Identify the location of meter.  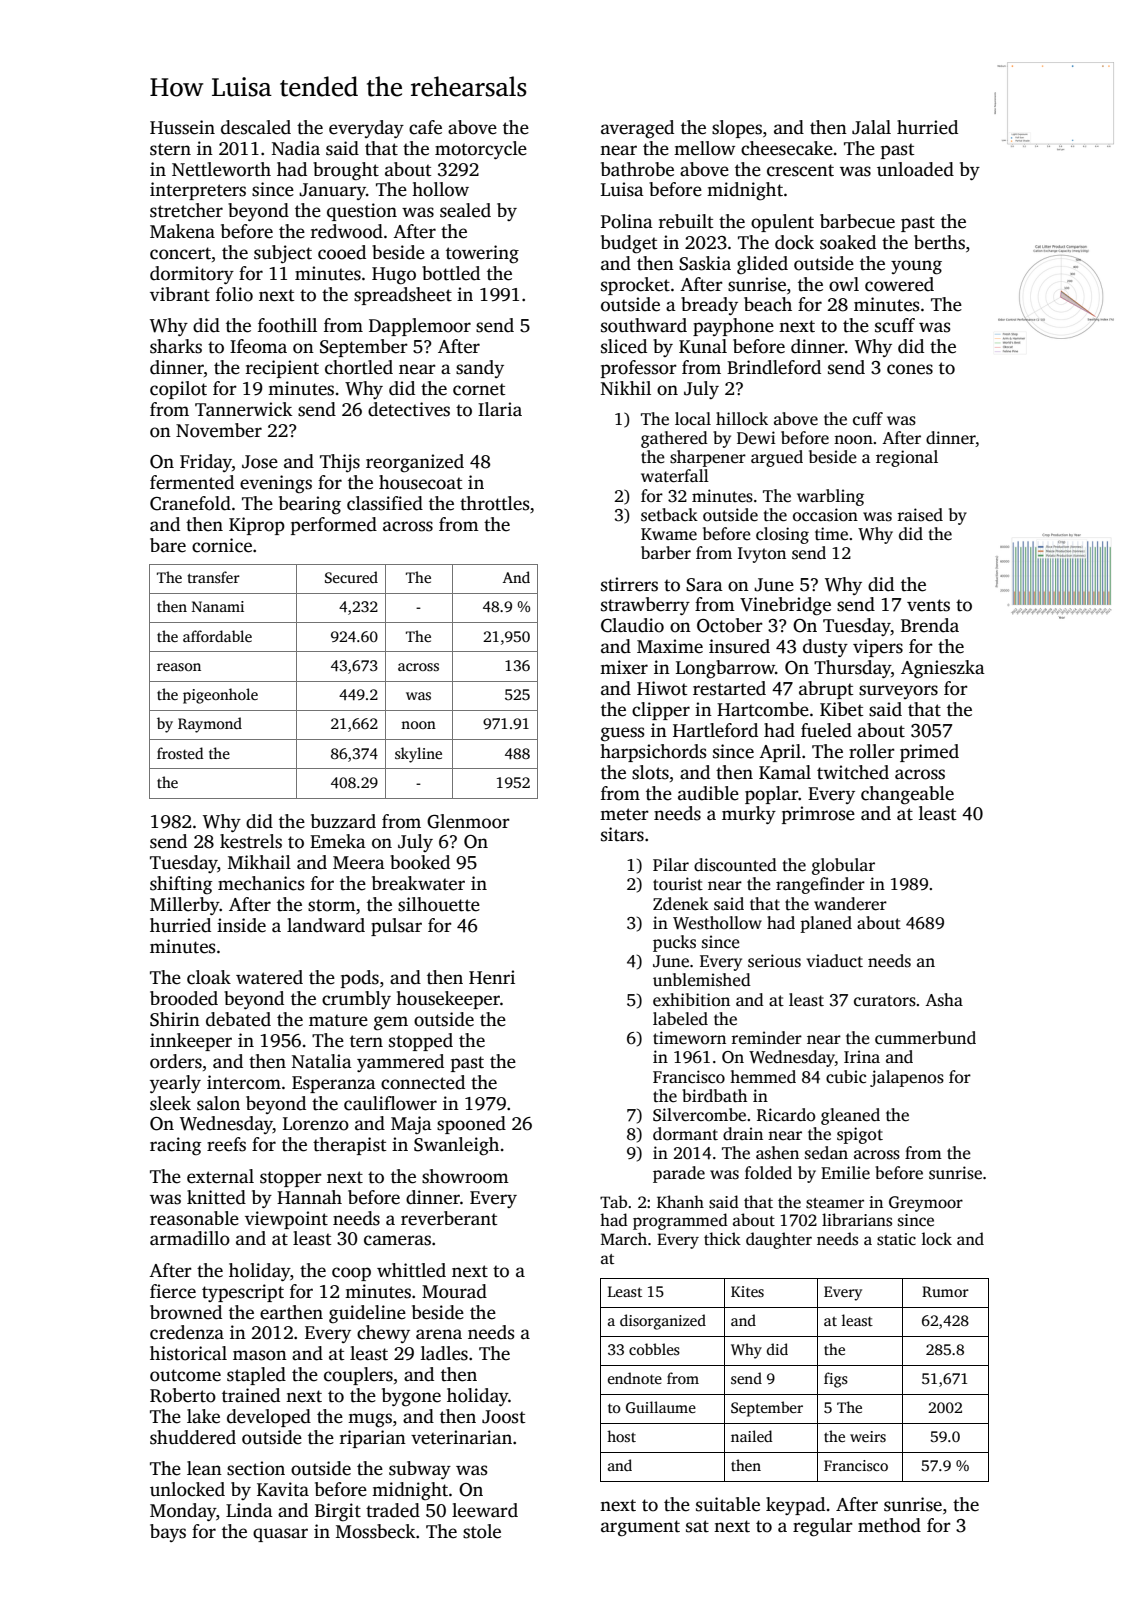
(624, 814).
